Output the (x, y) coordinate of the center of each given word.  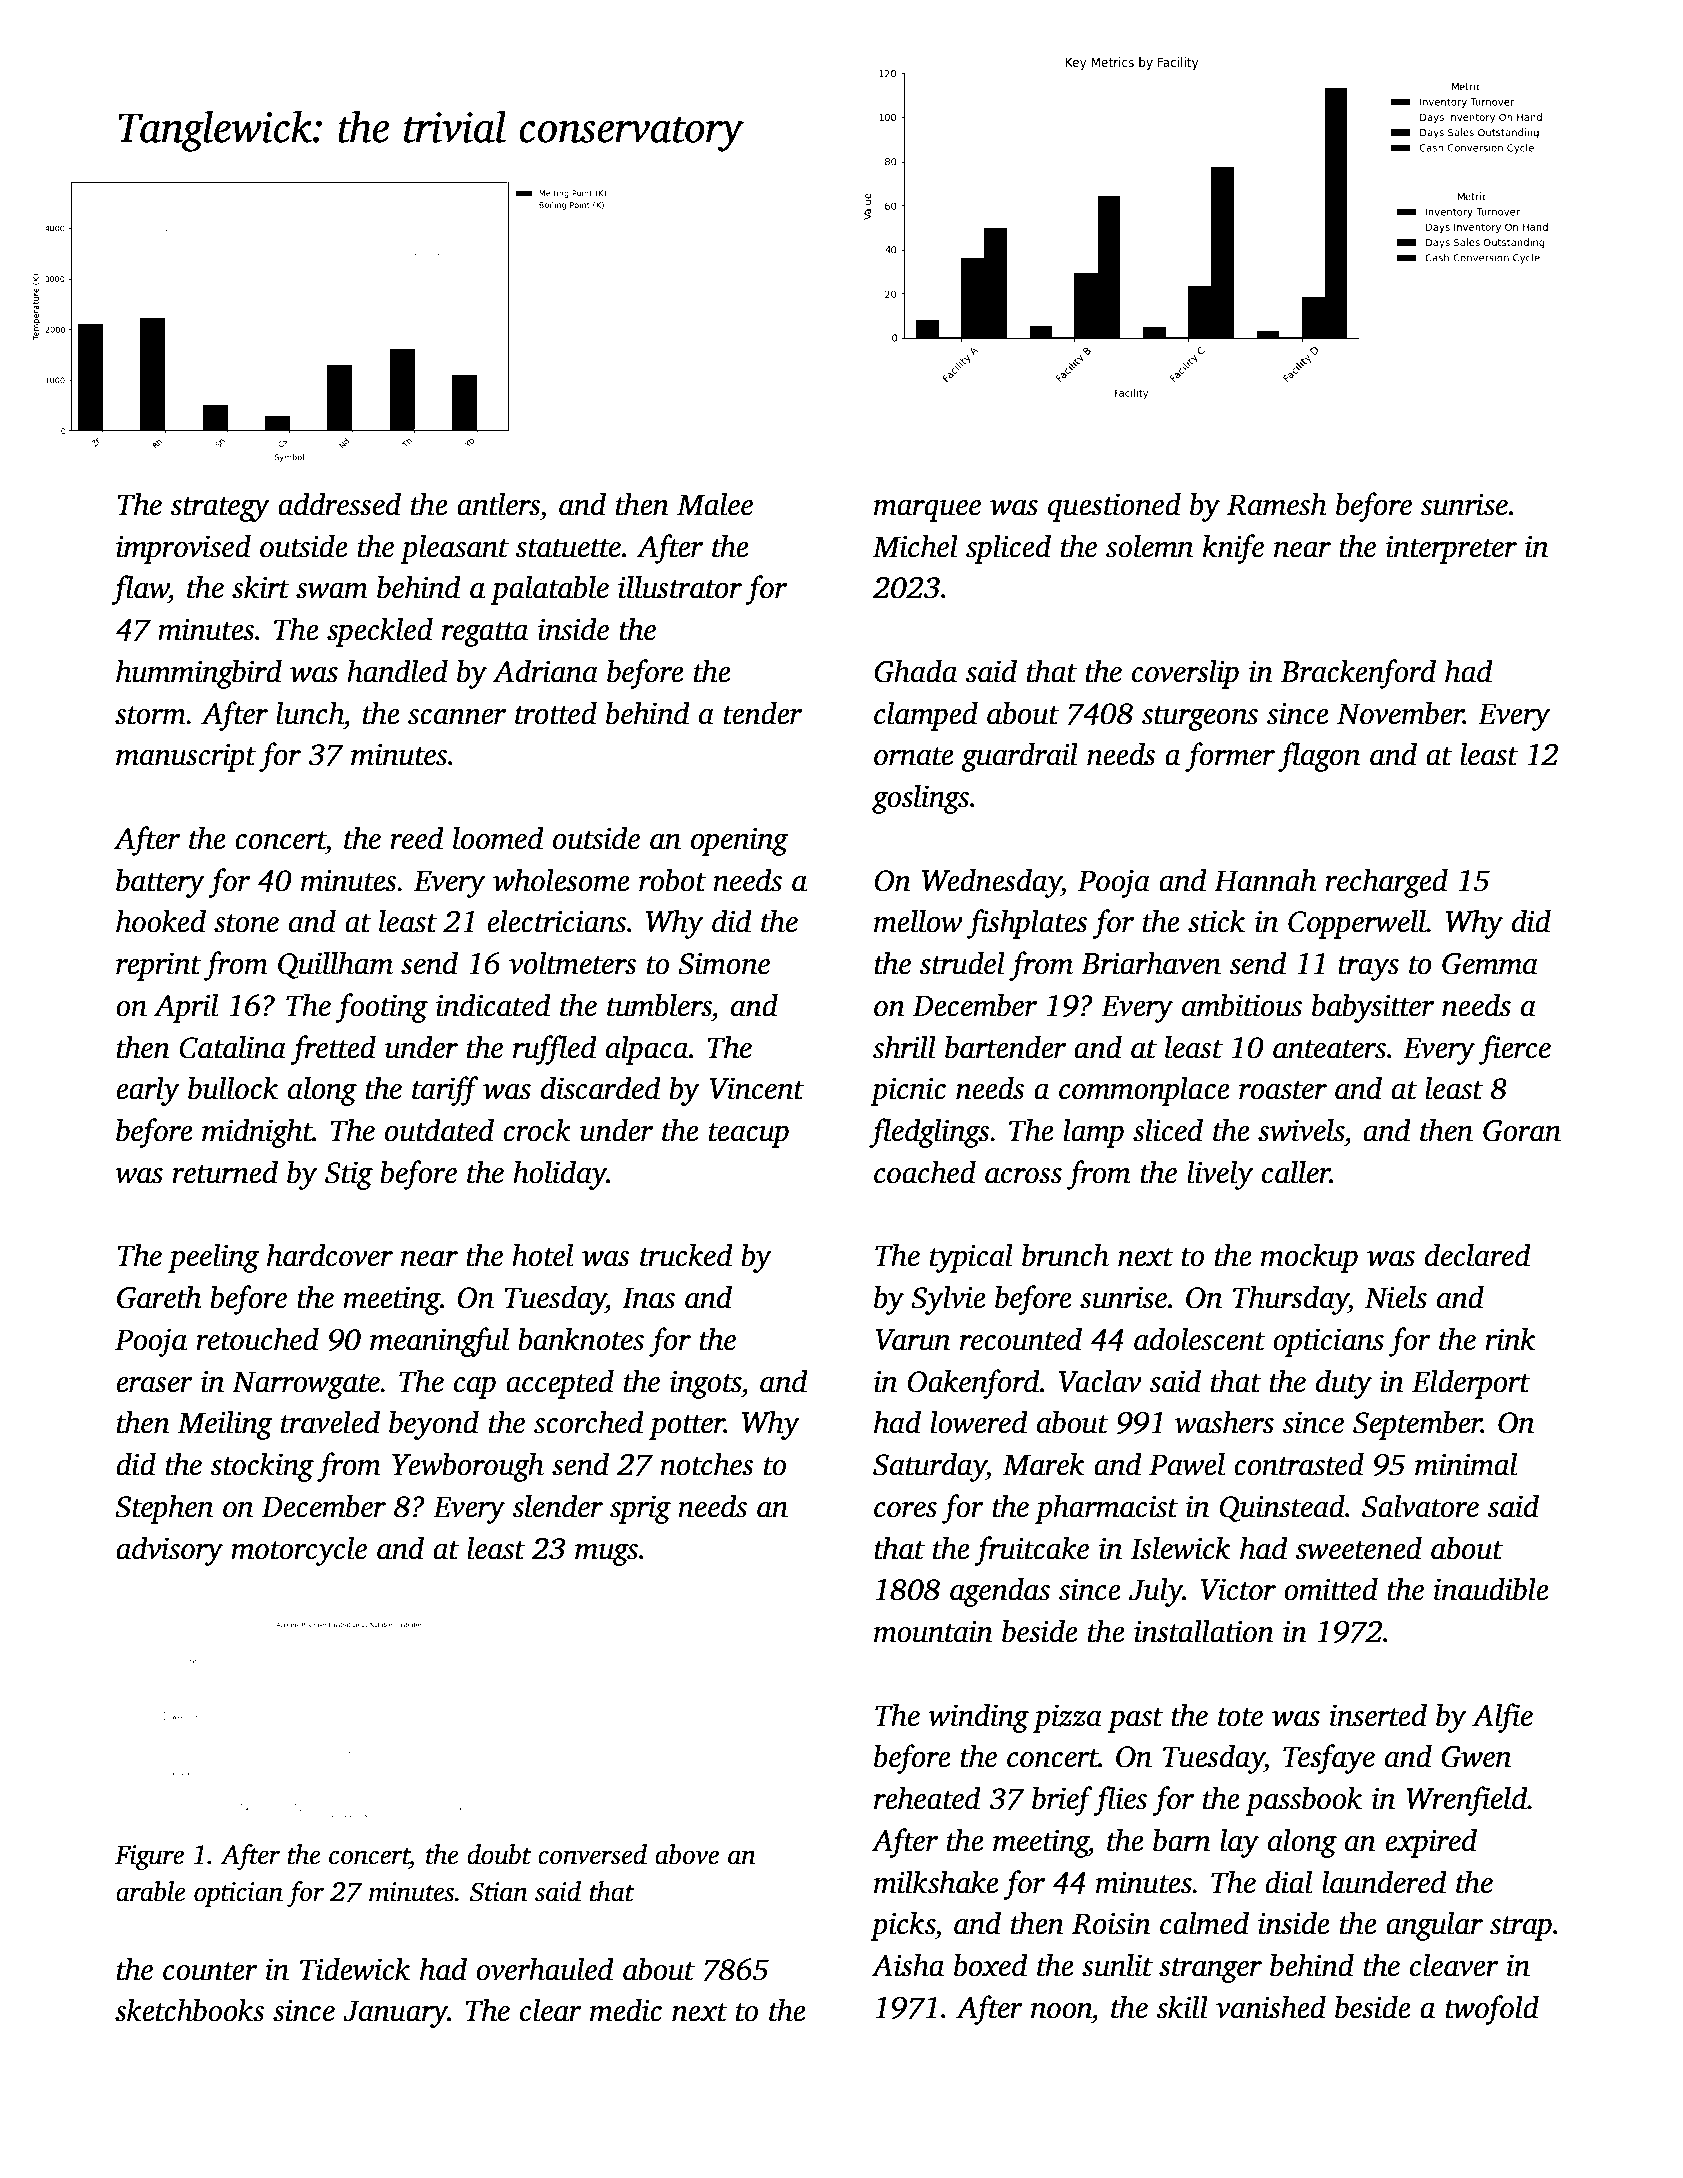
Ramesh (1277, 504)
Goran (1522, 1130)
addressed (339, 504)
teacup (749, 1135)
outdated (439, 1130)
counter (210, 1971)
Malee (715, 504)
